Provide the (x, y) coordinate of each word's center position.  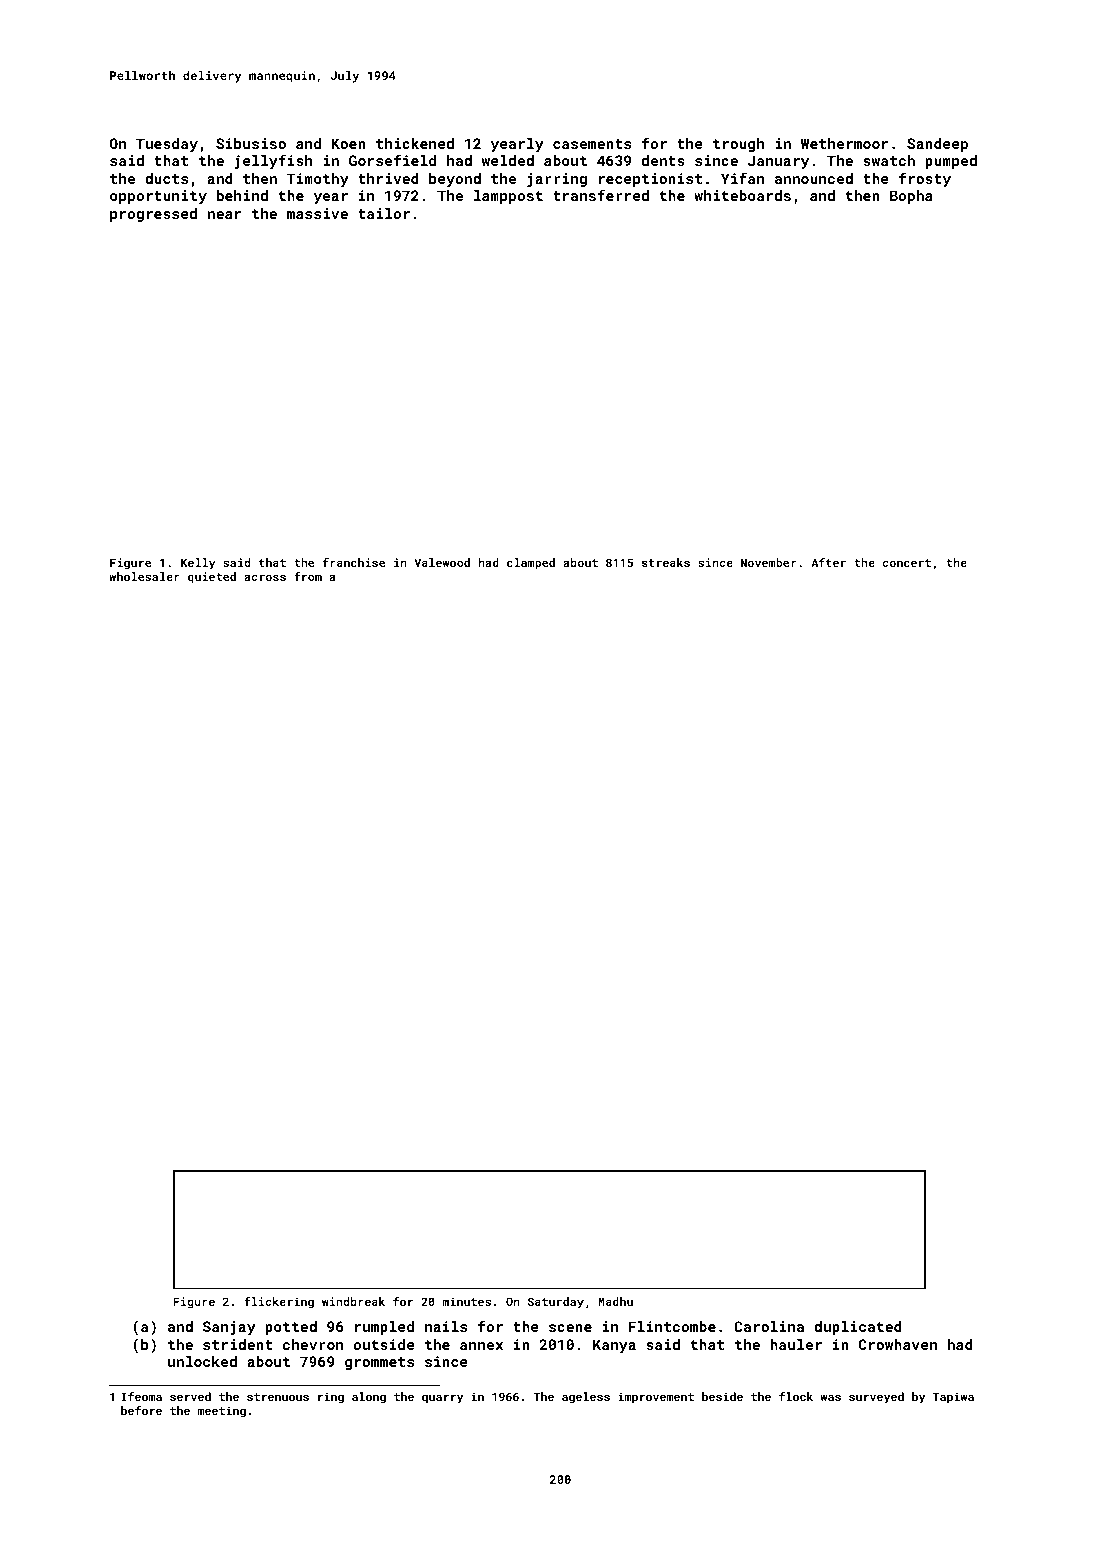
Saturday (556, 1303)
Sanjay (229, 1328)
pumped (951, 162)
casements (592, 144)
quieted (212, 578)
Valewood (442, 562)
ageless (586, 1398)
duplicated (858, 1328)
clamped (531, 564)
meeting (222, 1412)
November (769, 562)
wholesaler (144, 576)
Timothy (317, 180)
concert (906, 563)
